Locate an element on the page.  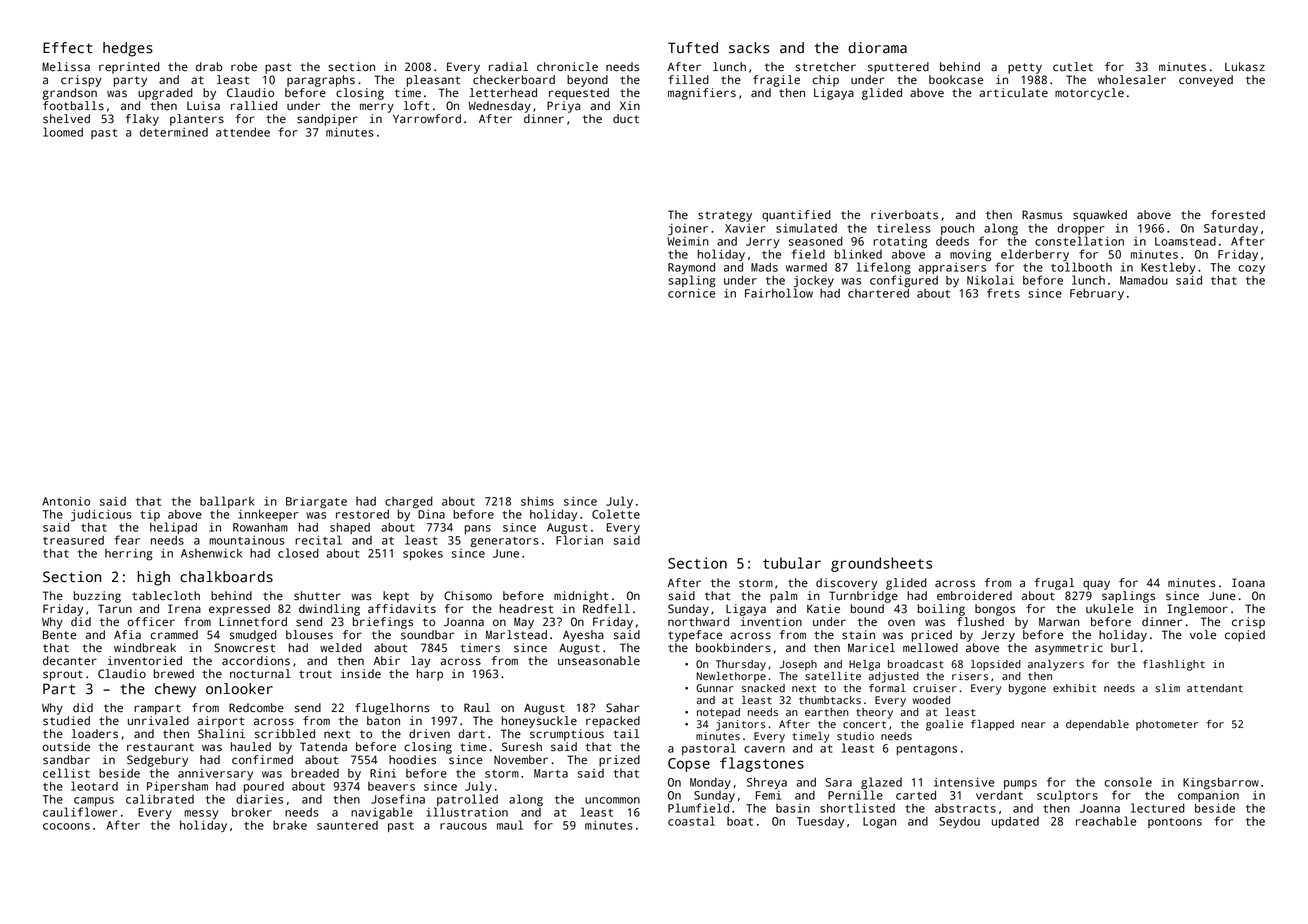
midnight is located at coordinates (581, 597).
